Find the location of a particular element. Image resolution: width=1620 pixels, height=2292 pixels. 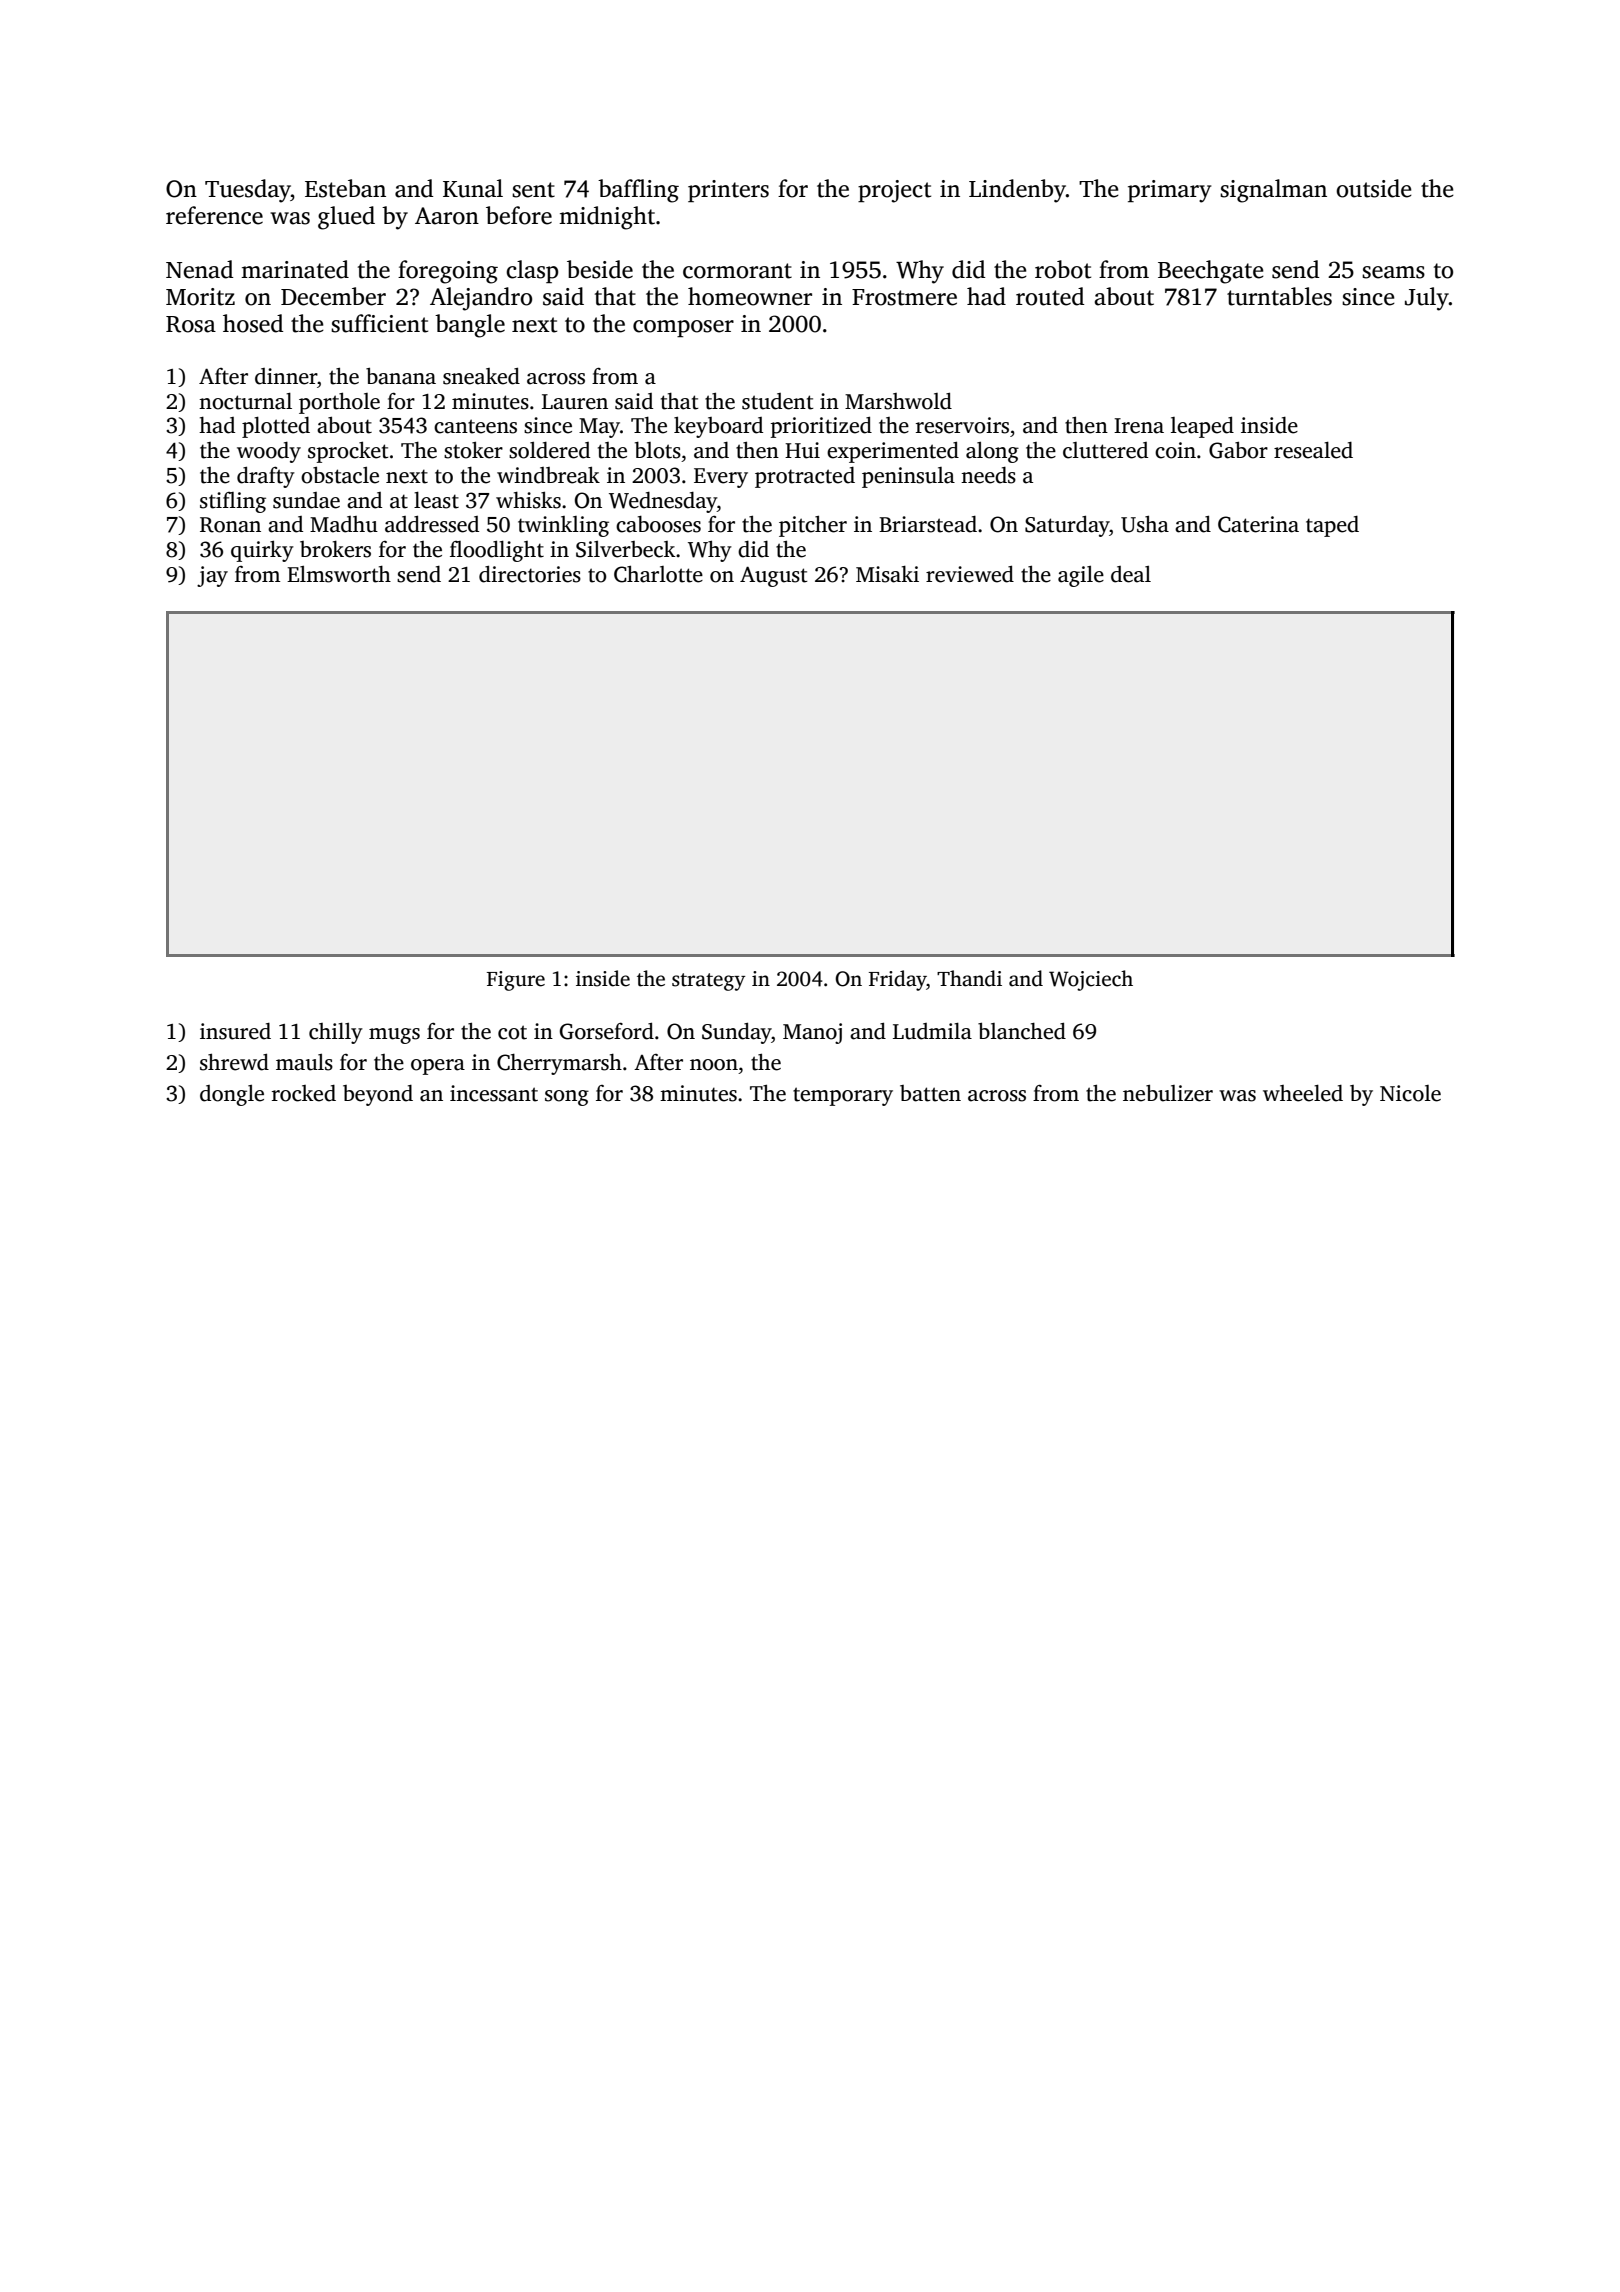

printers is located at coordinates (728, 191).
